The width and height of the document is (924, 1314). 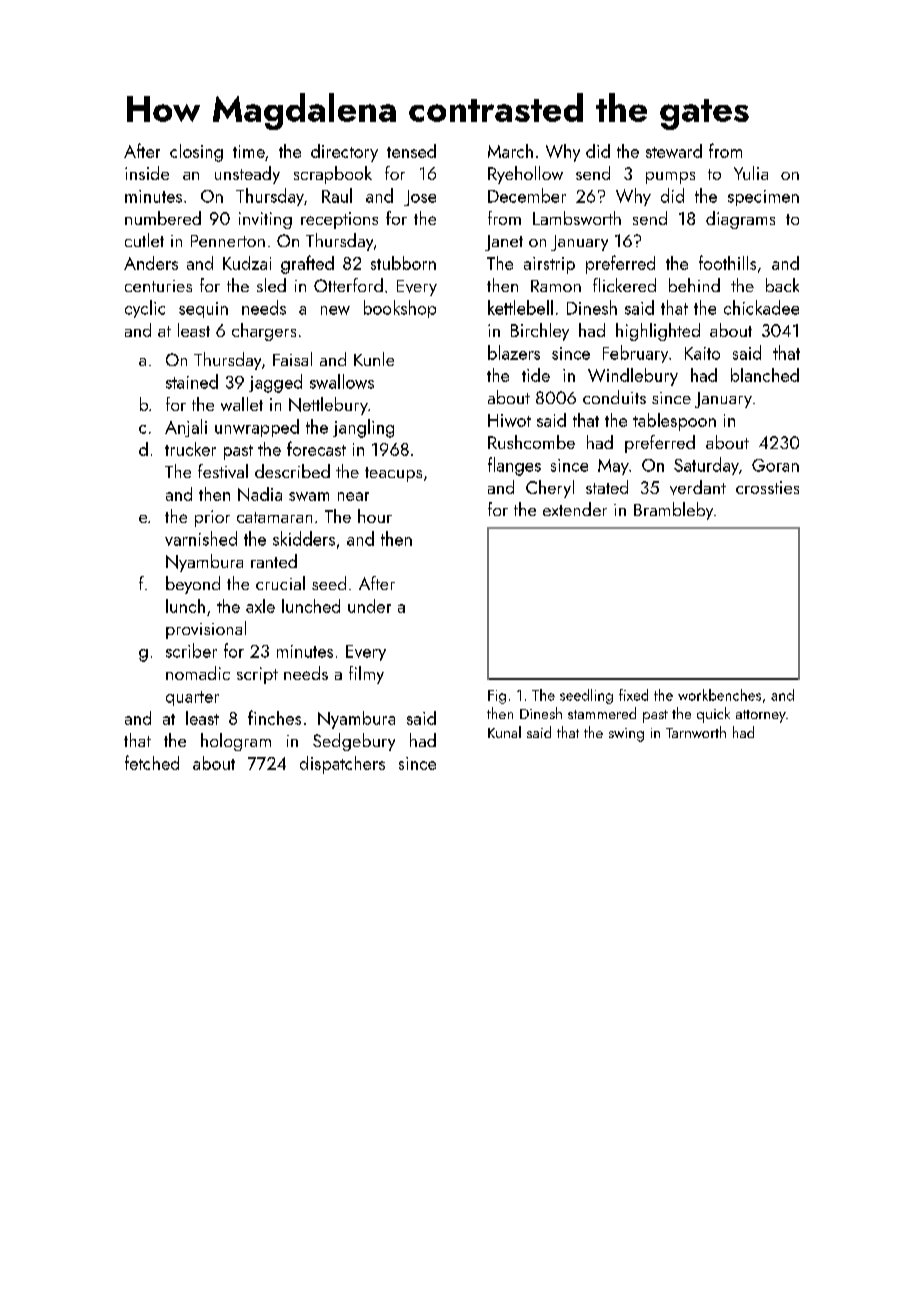 I want to click on tide, so click(x=536, y=375).
